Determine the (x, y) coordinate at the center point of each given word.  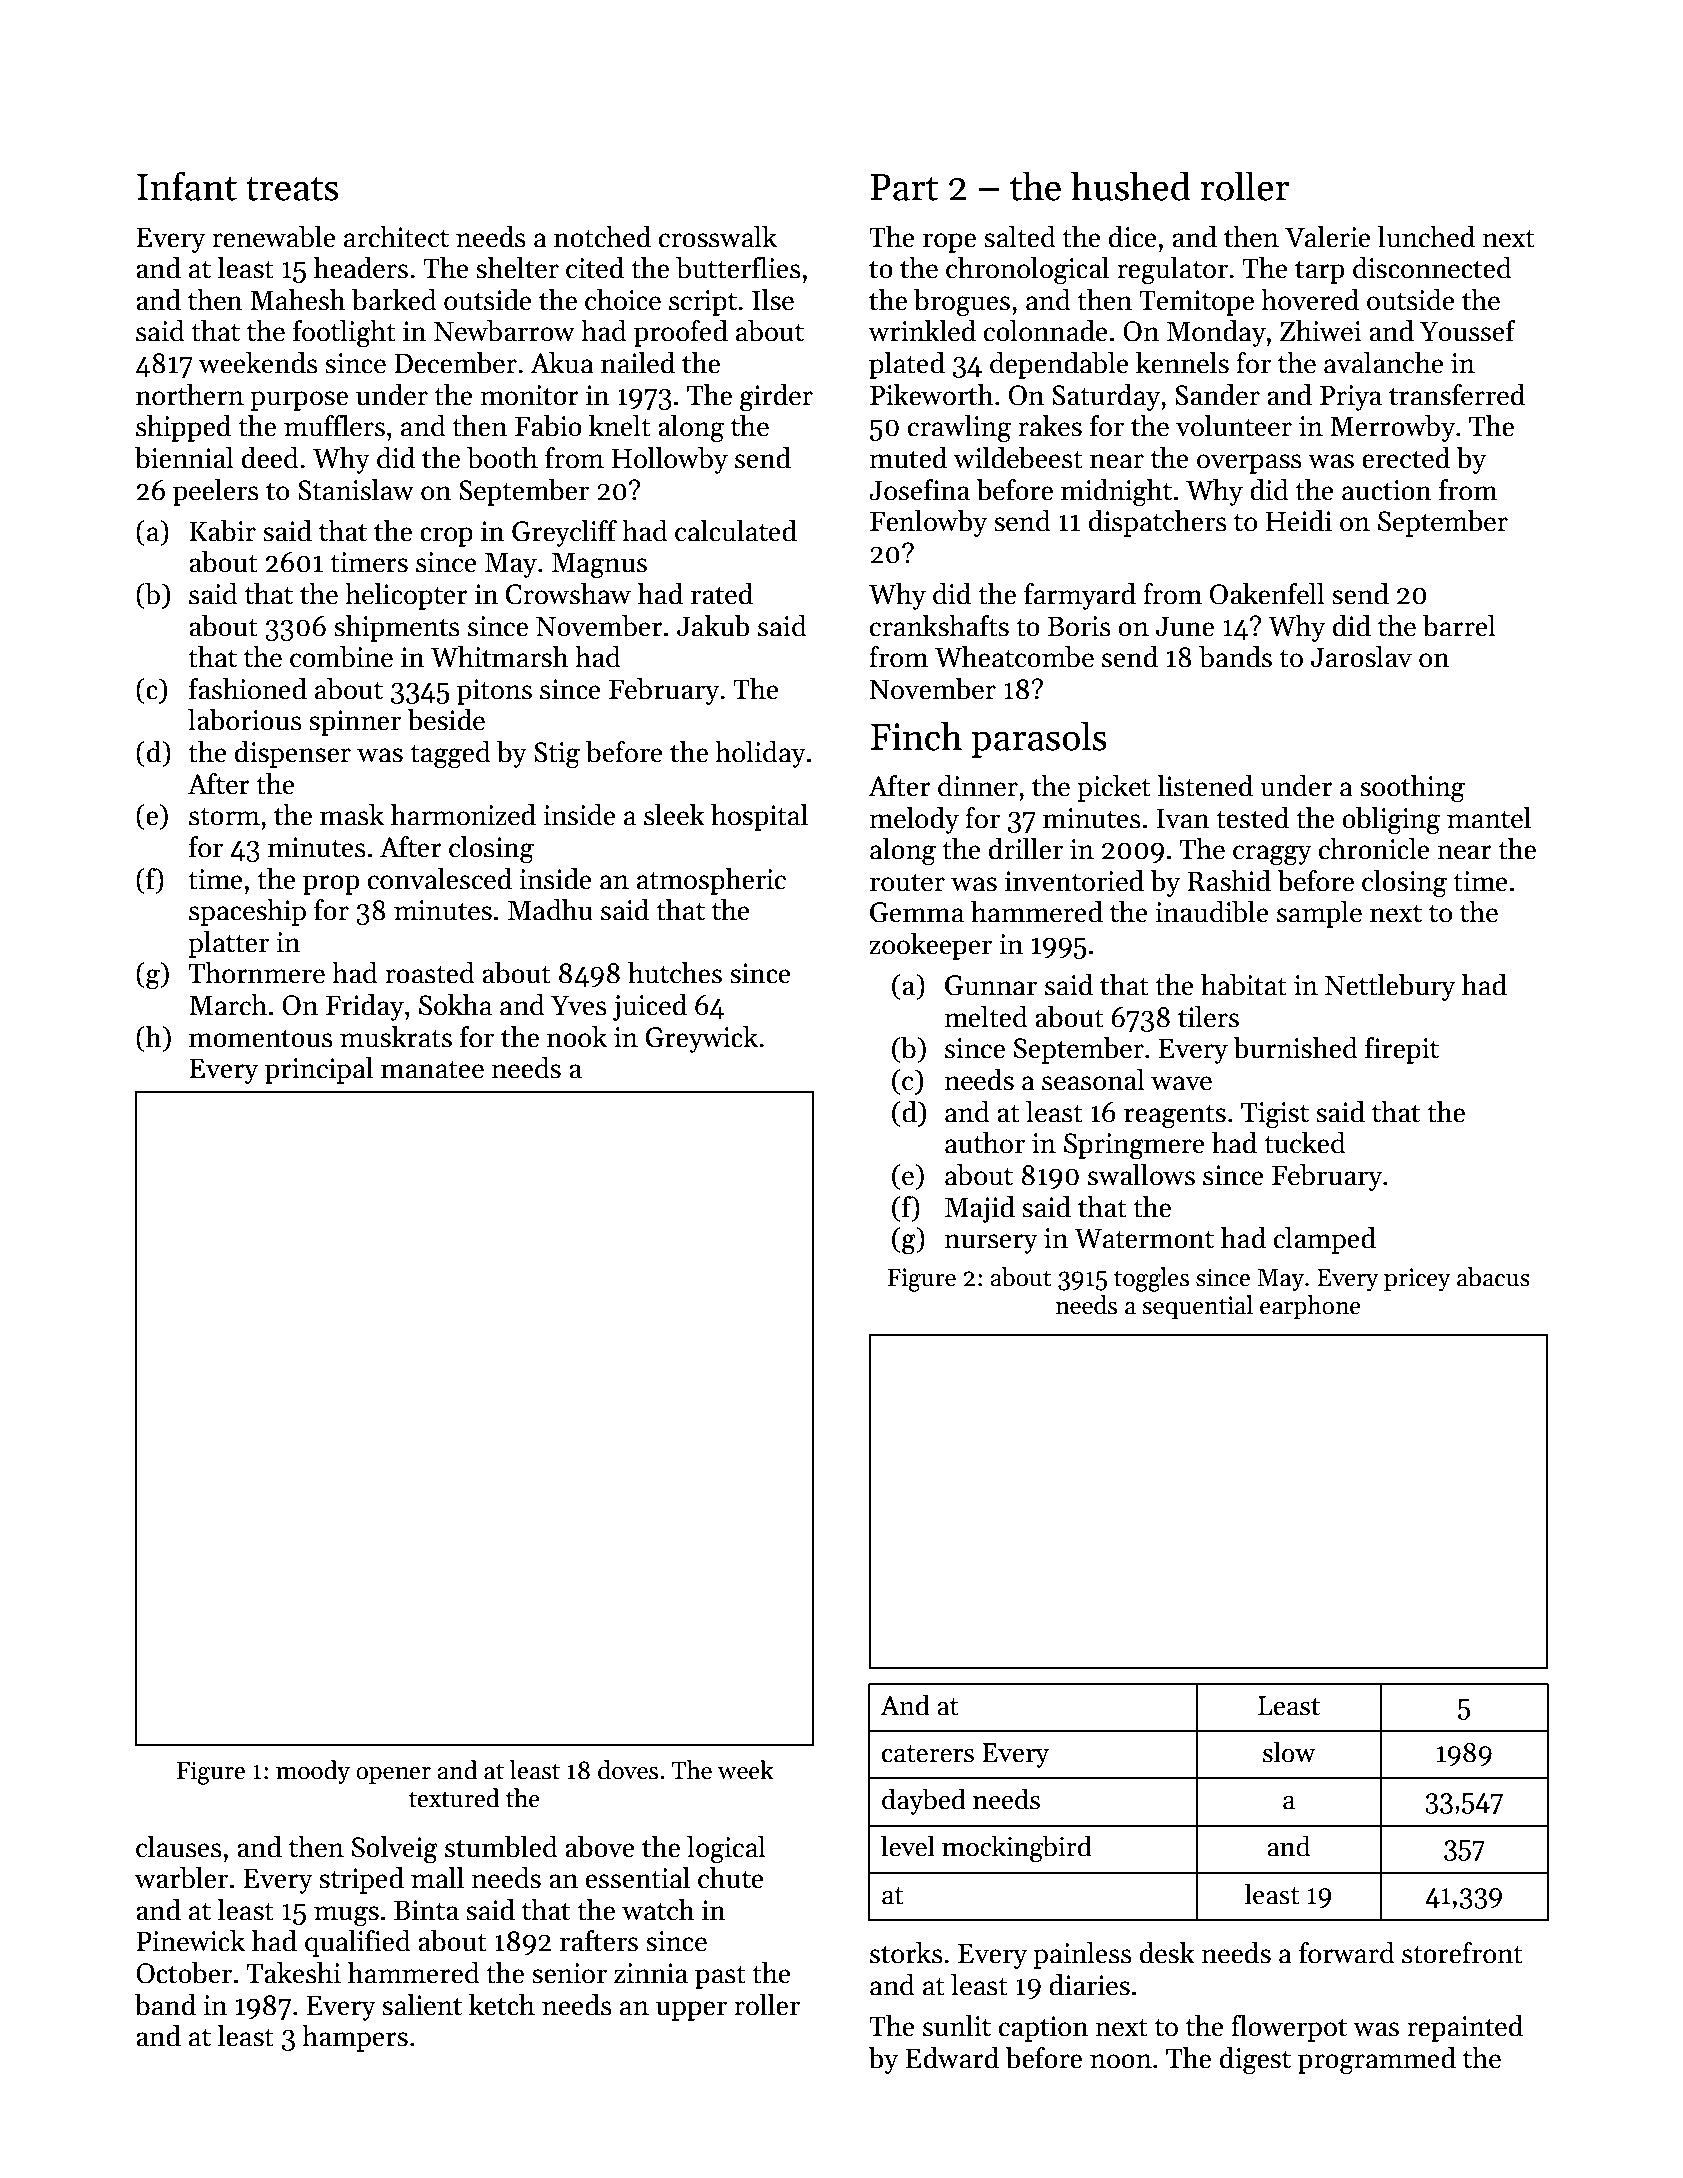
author (985, 1143)
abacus (1493, 1277)
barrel (1459, 626)
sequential (1197, 1307)
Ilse (773, 300)
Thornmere (257, 973)
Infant (187, 186)
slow (1289, 1752)
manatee (432, 1069)
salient (422, 2005)
